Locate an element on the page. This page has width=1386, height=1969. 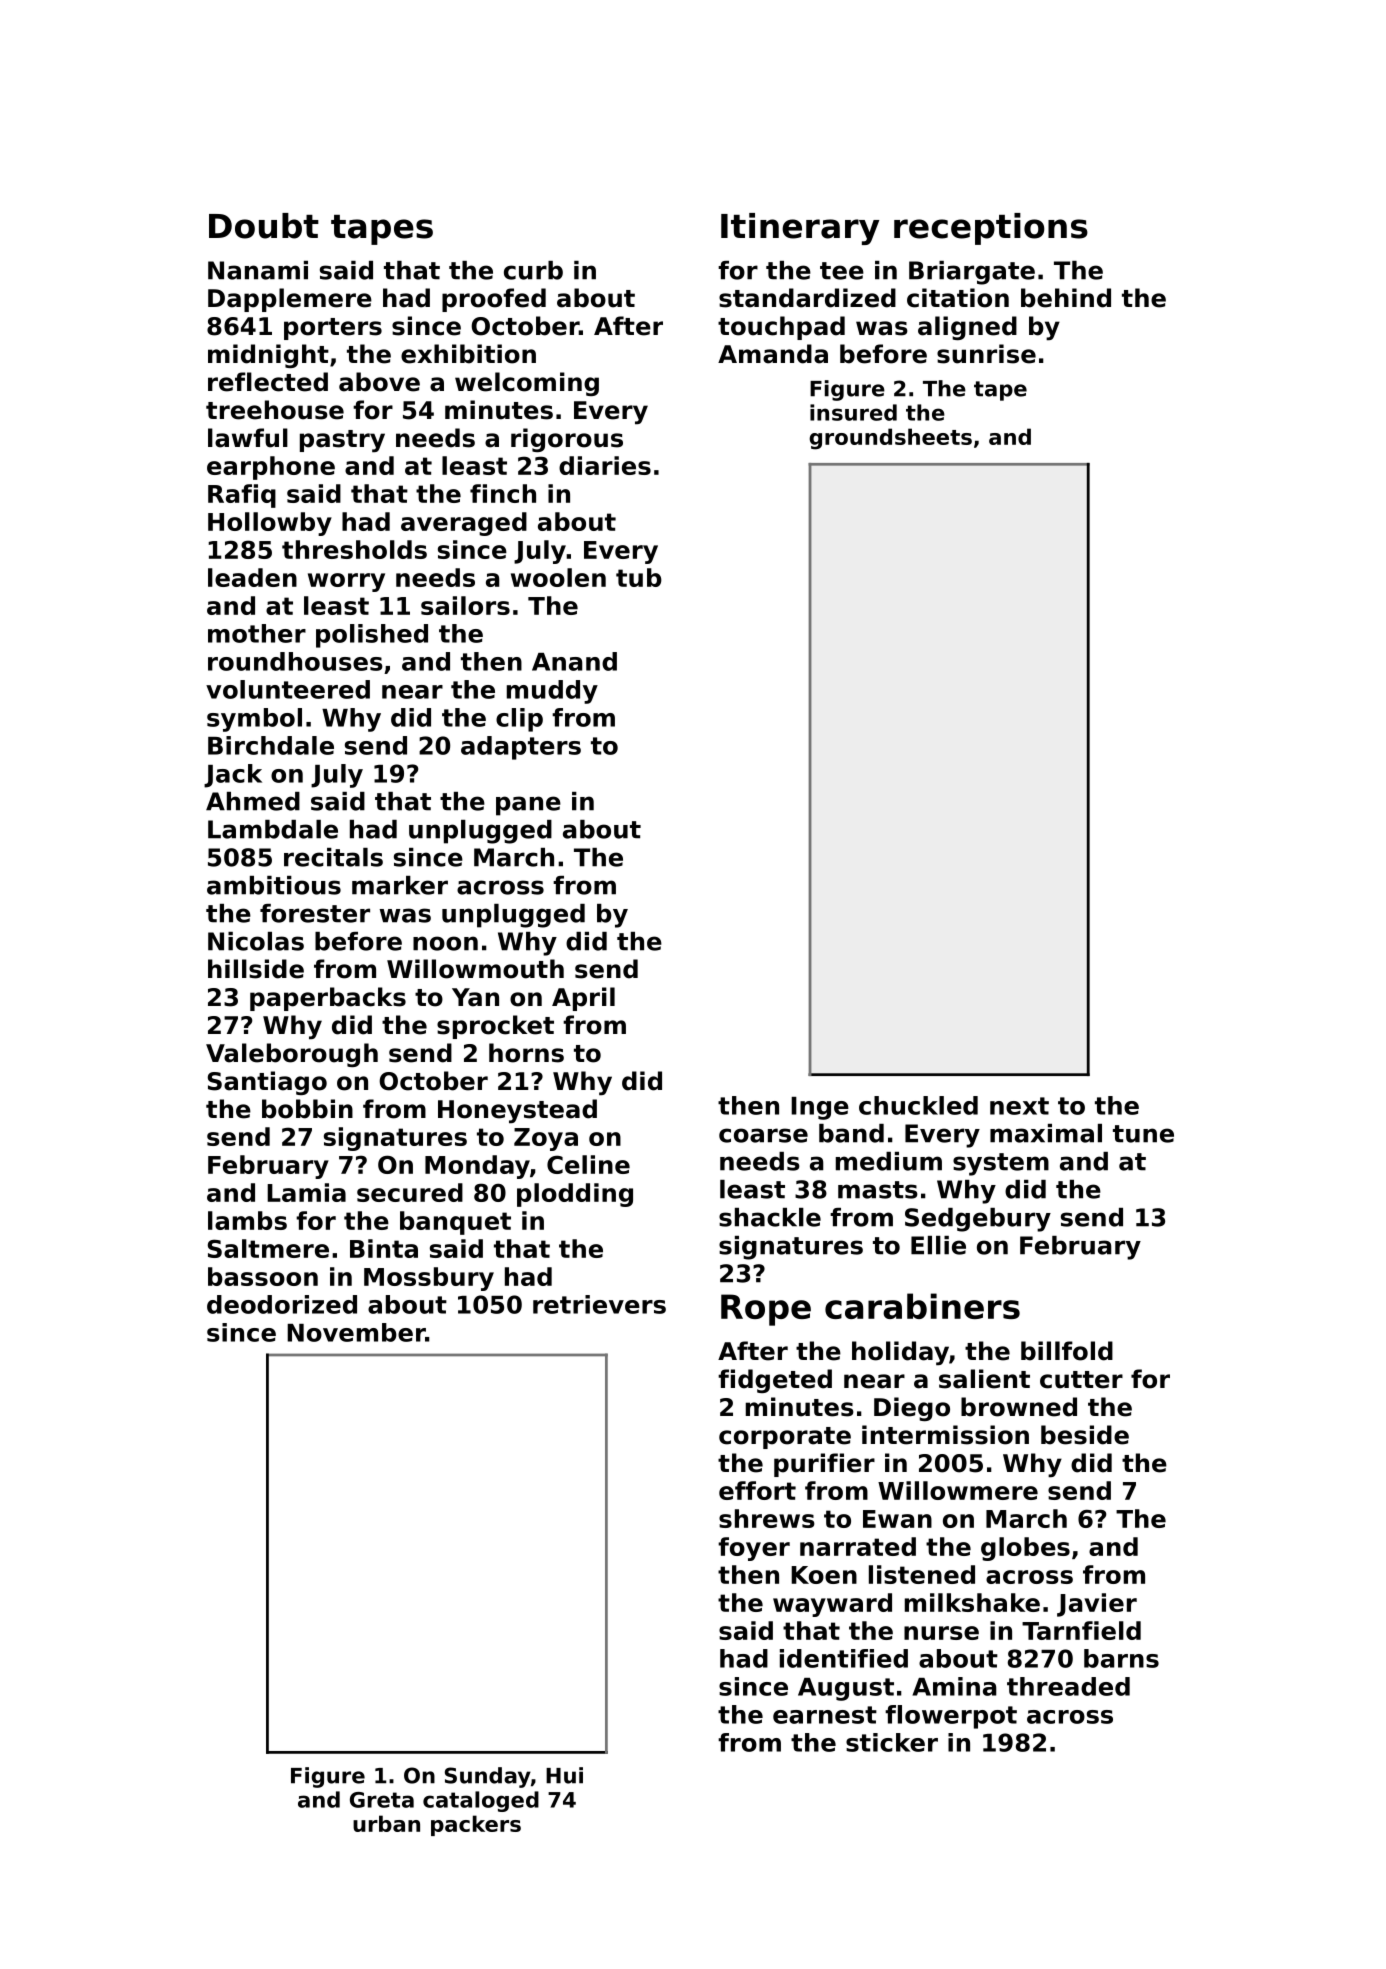
November is located at coordinates (356, 1332).
